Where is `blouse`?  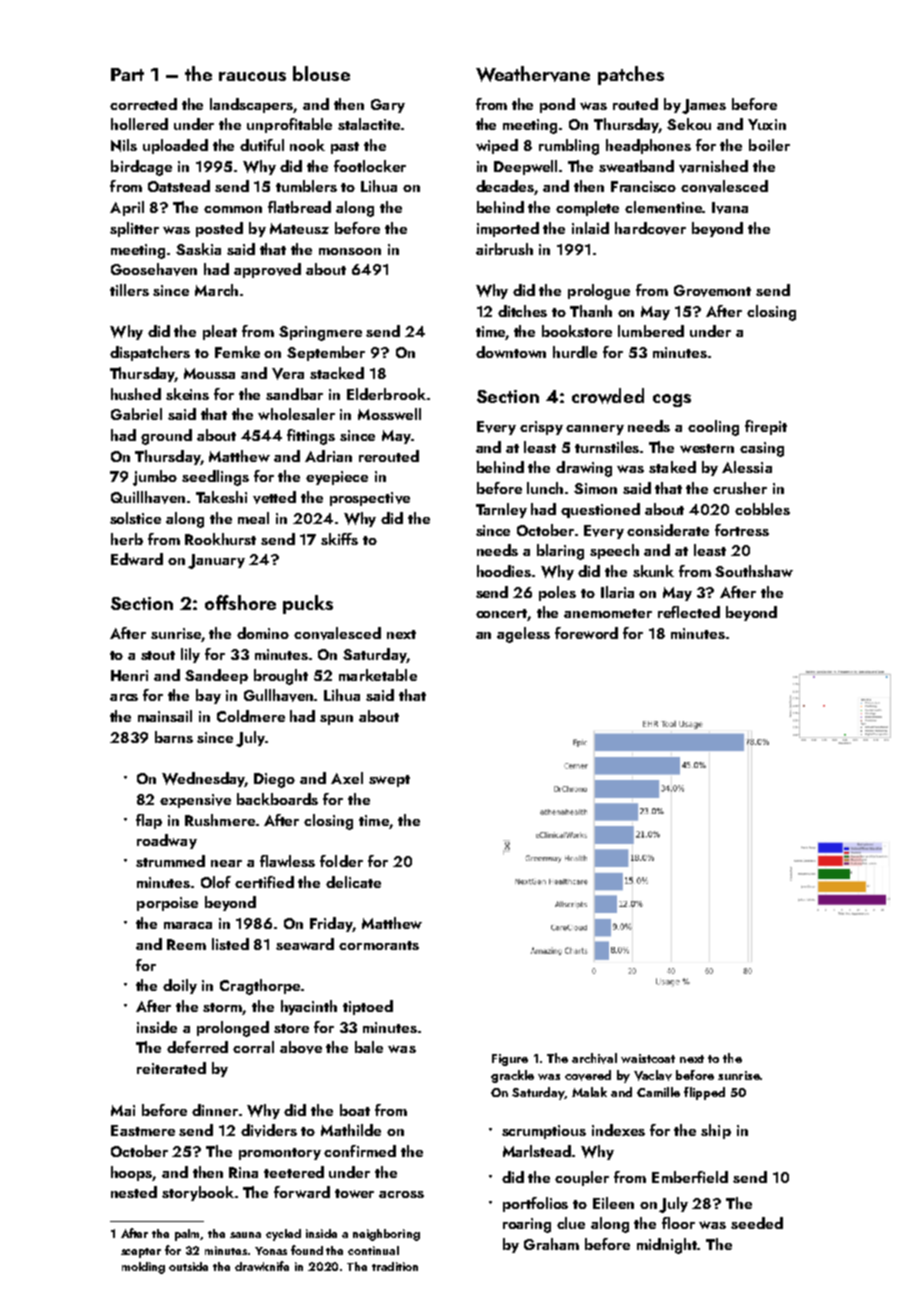 blouse is located at coordinates (321, 73).
